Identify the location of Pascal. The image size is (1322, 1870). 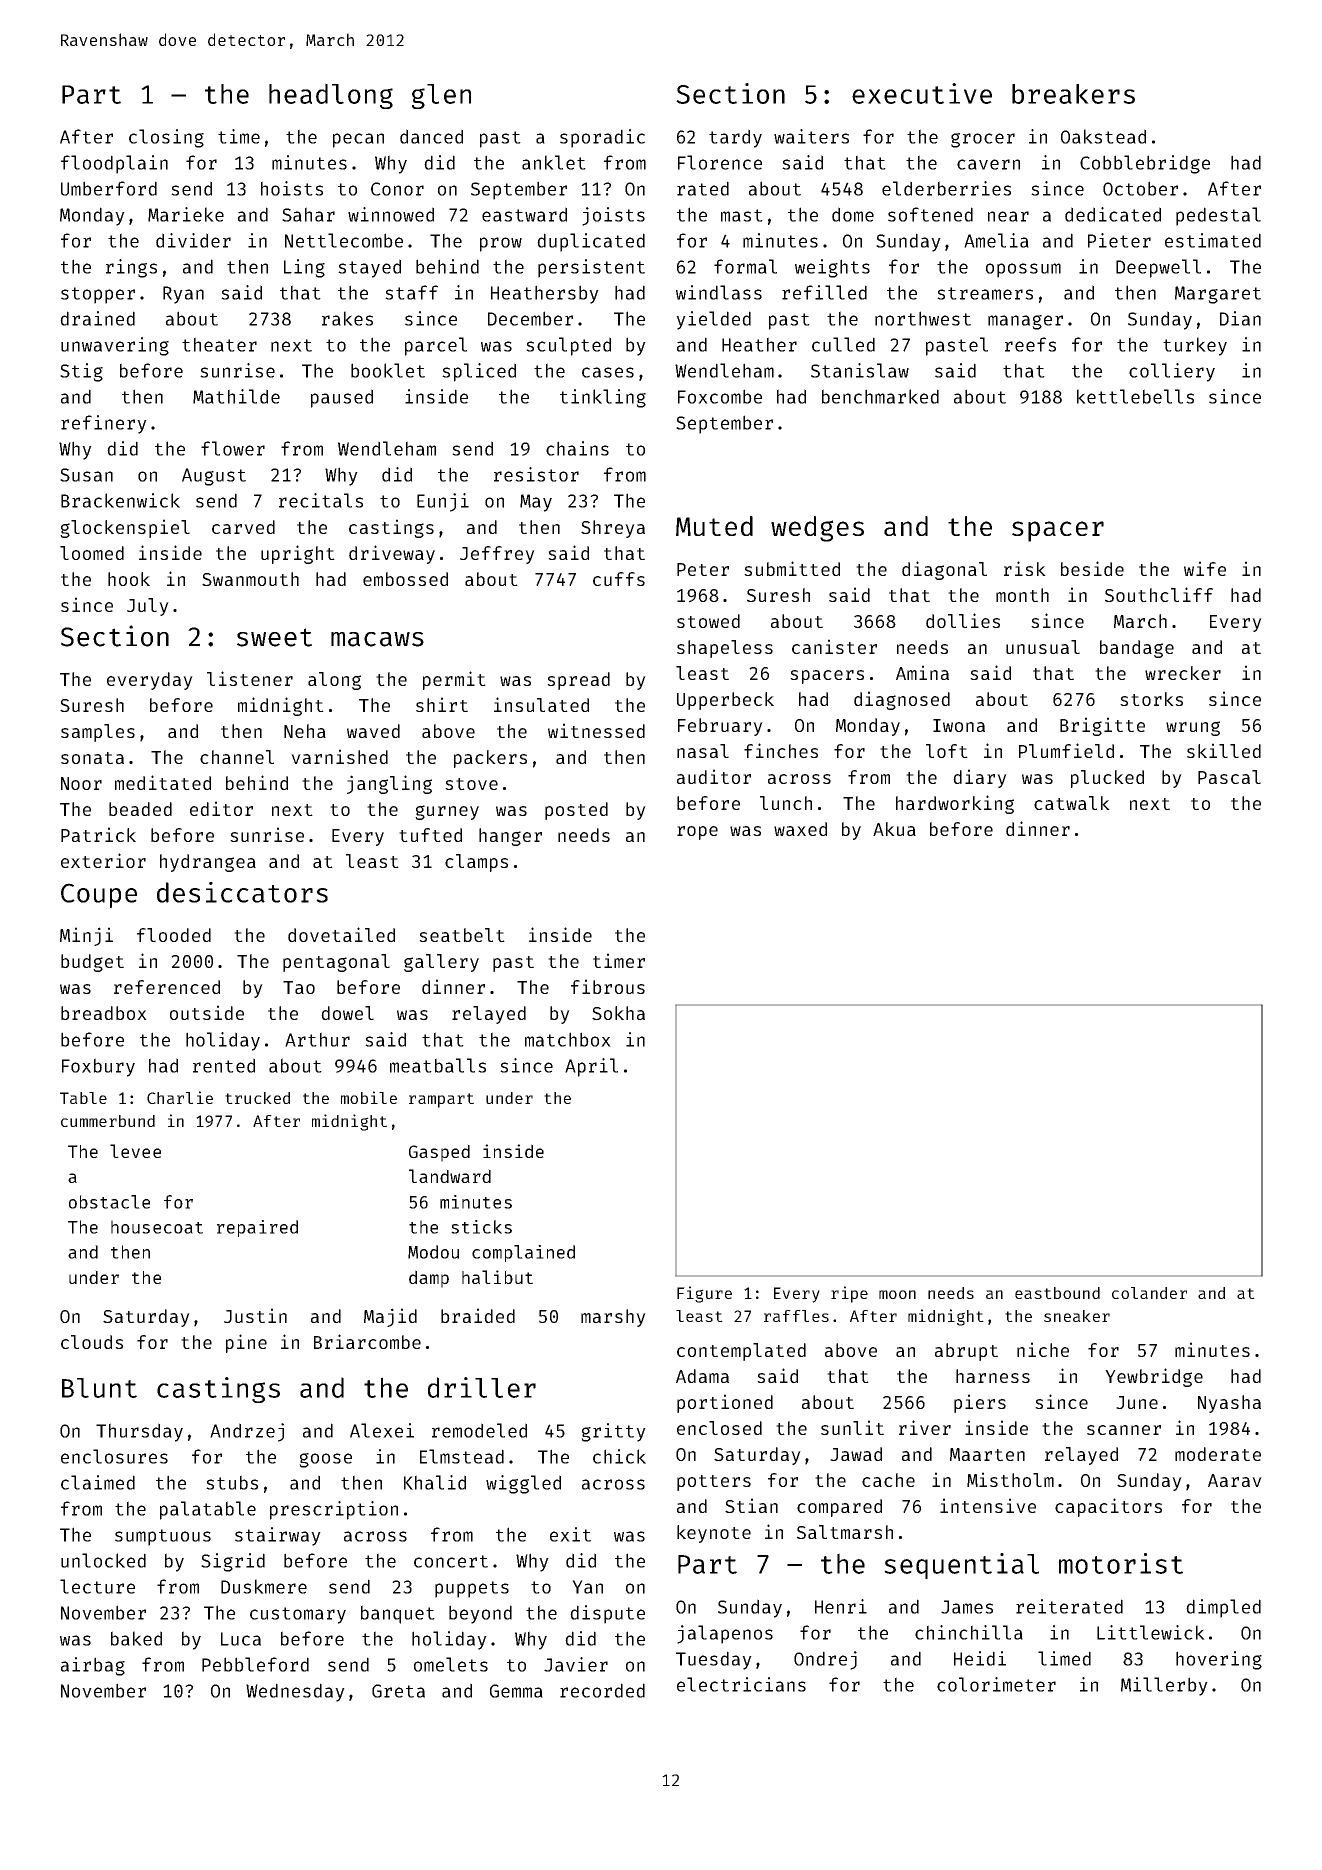
(1229, 777).
